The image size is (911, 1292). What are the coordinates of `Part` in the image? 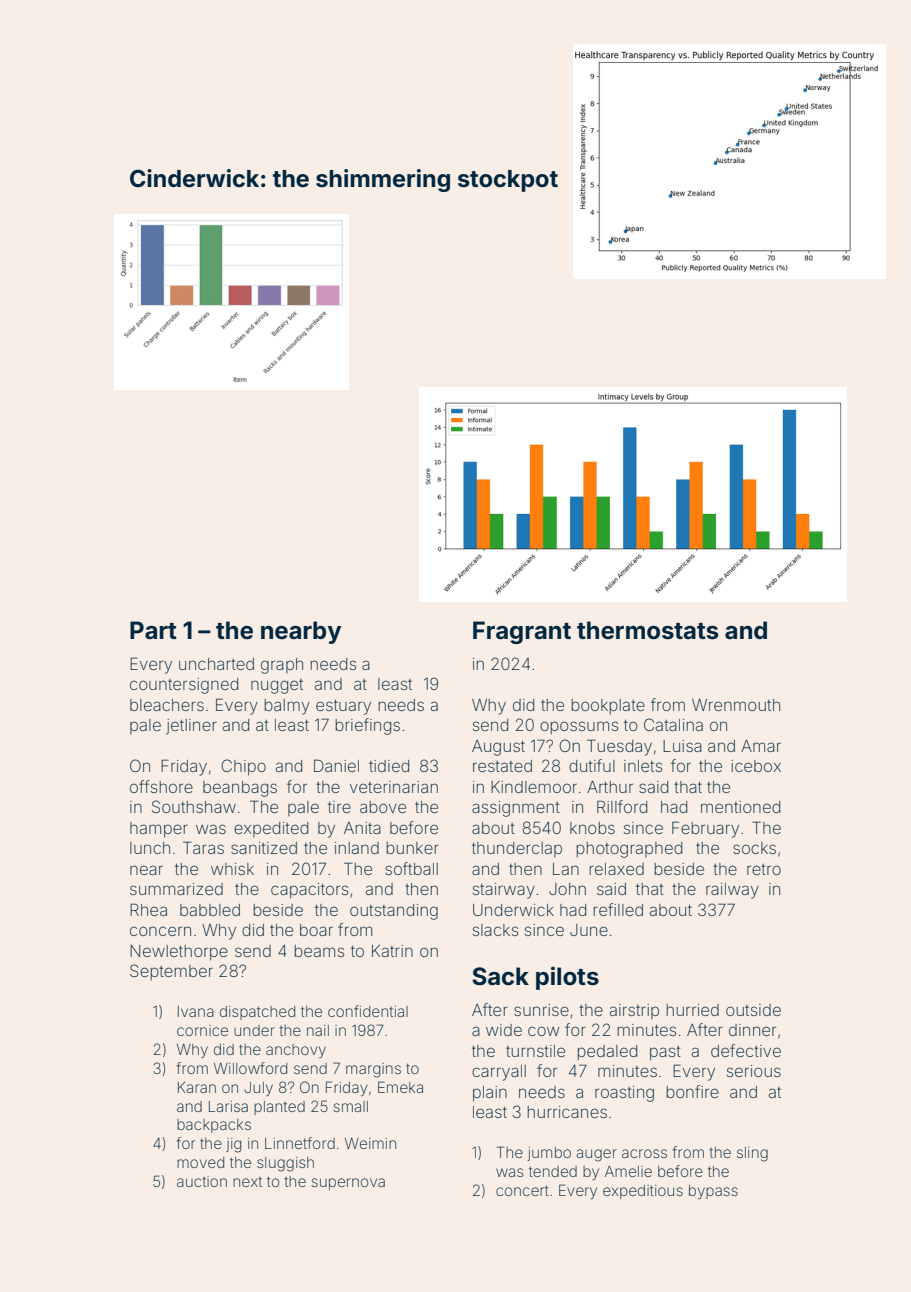 It's located at (153, 630).
